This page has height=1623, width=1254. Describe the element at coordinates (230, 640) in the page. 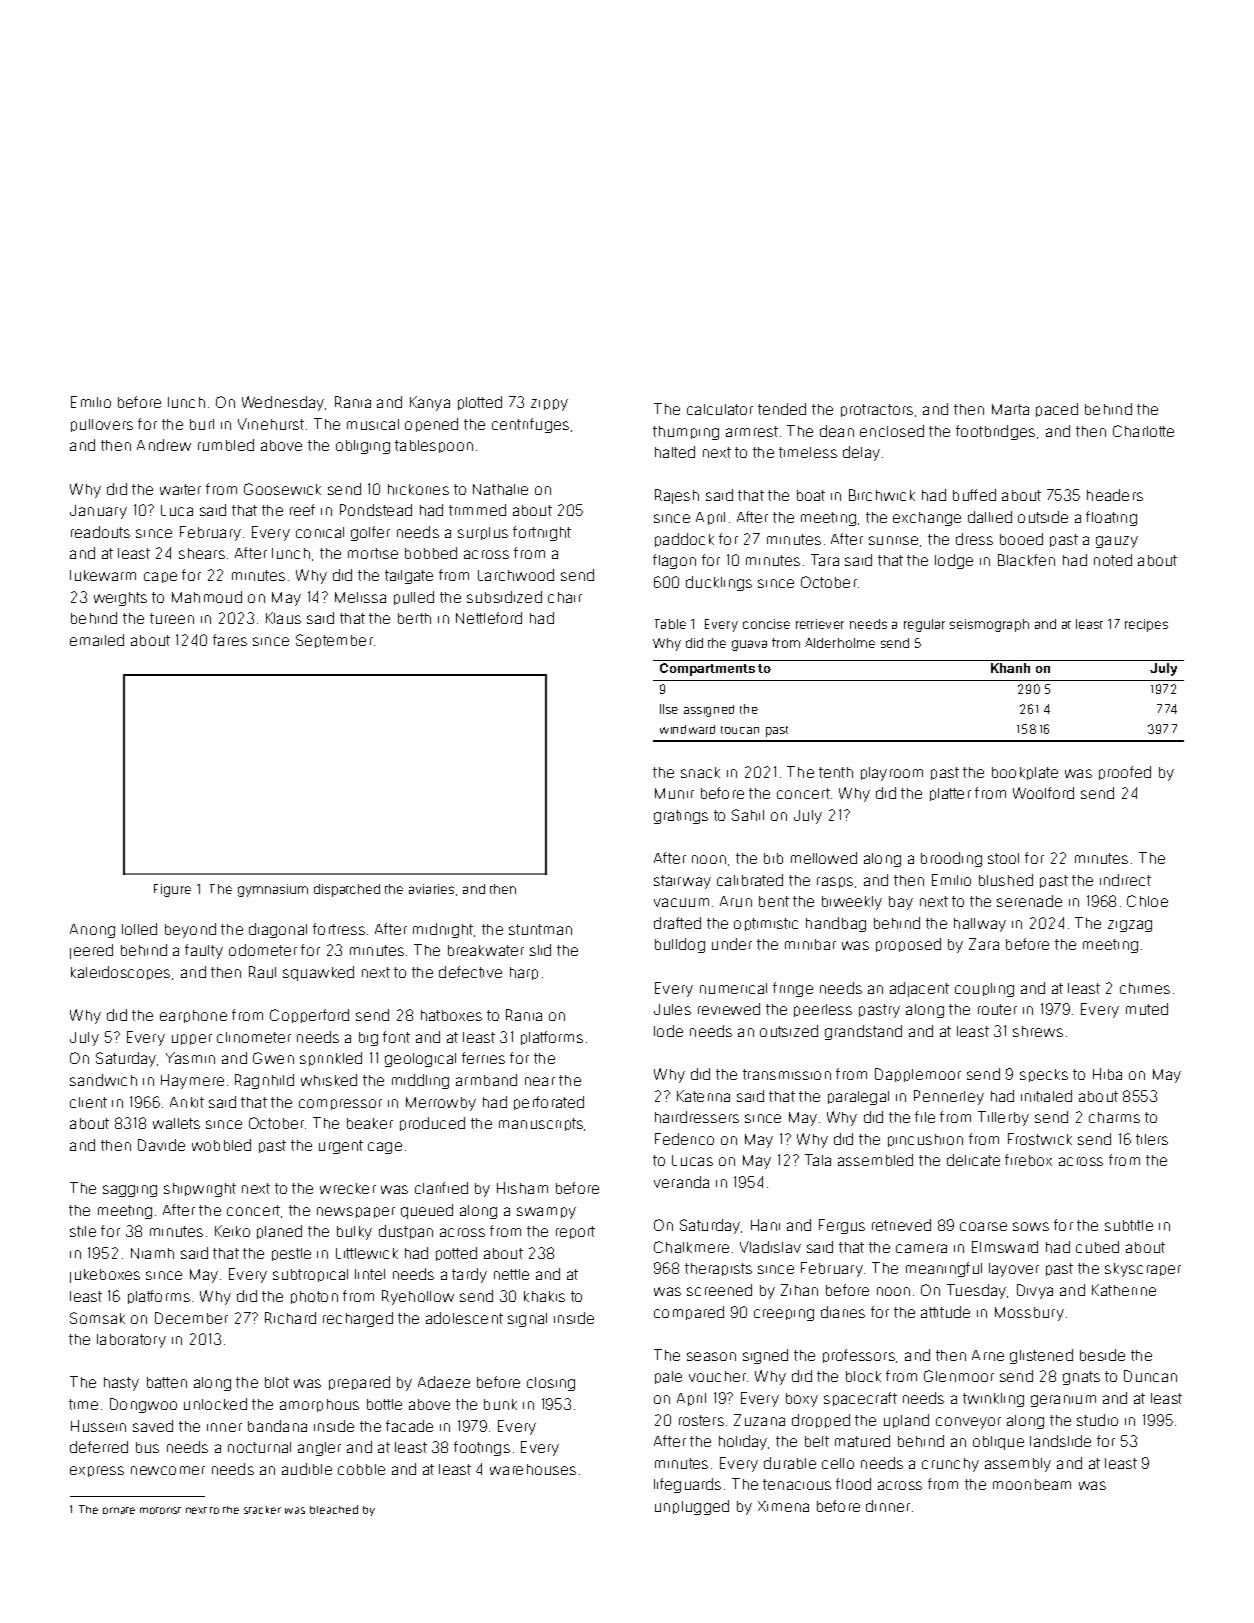

I see `fares` at that location.
